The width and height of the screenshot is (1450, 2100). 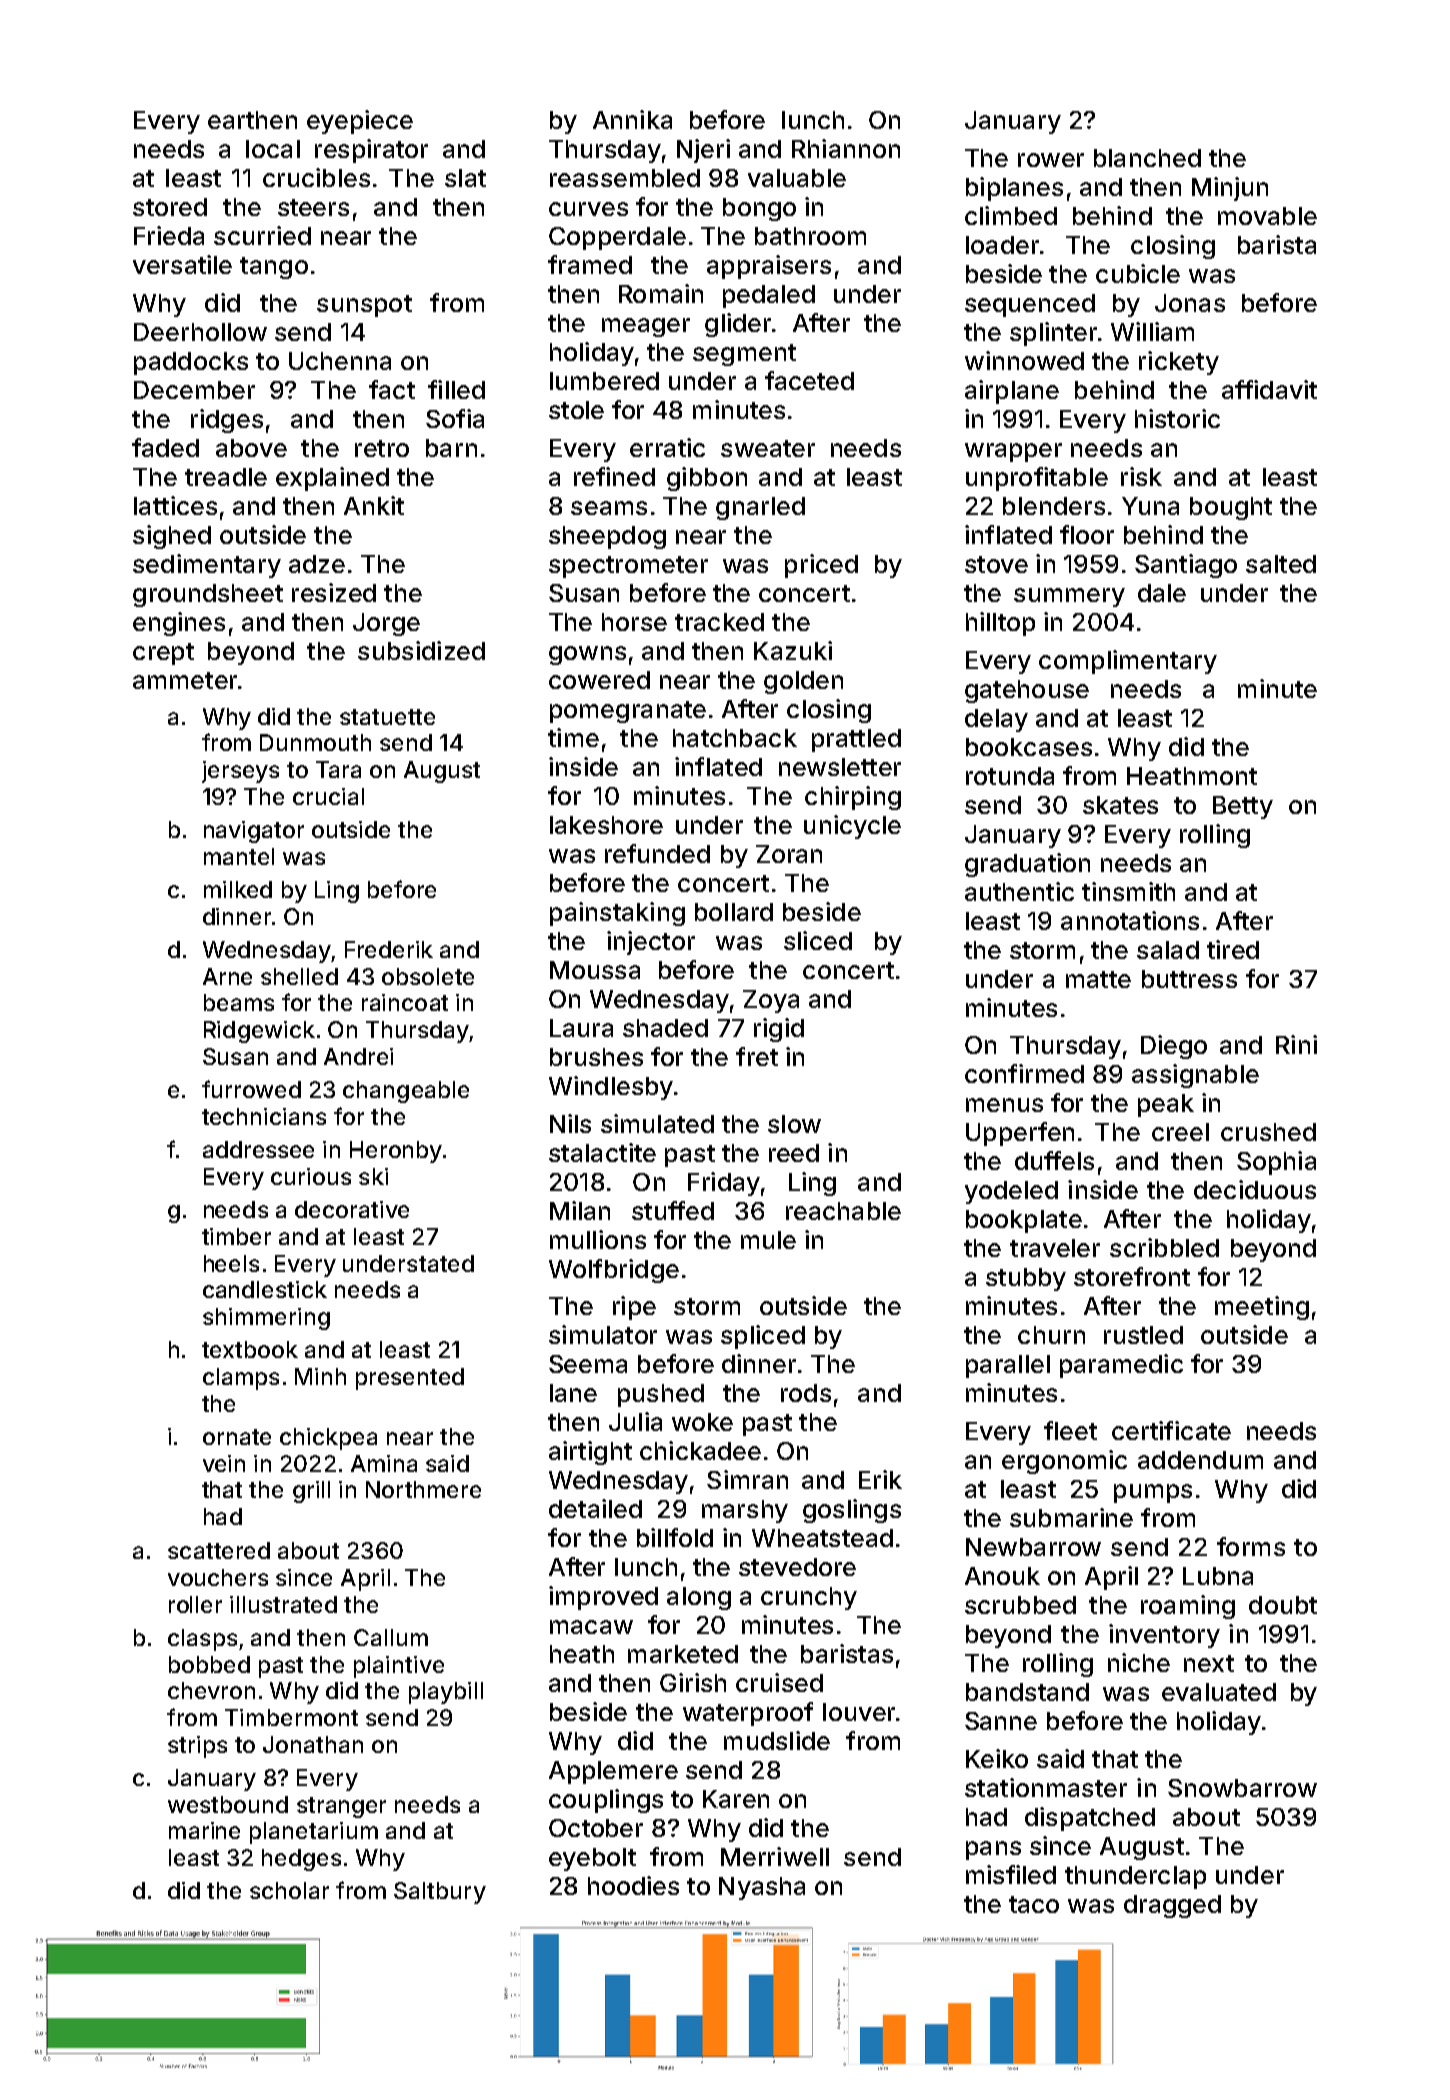 I want to click on scrubbed, so click(x=1020, y=1605).
